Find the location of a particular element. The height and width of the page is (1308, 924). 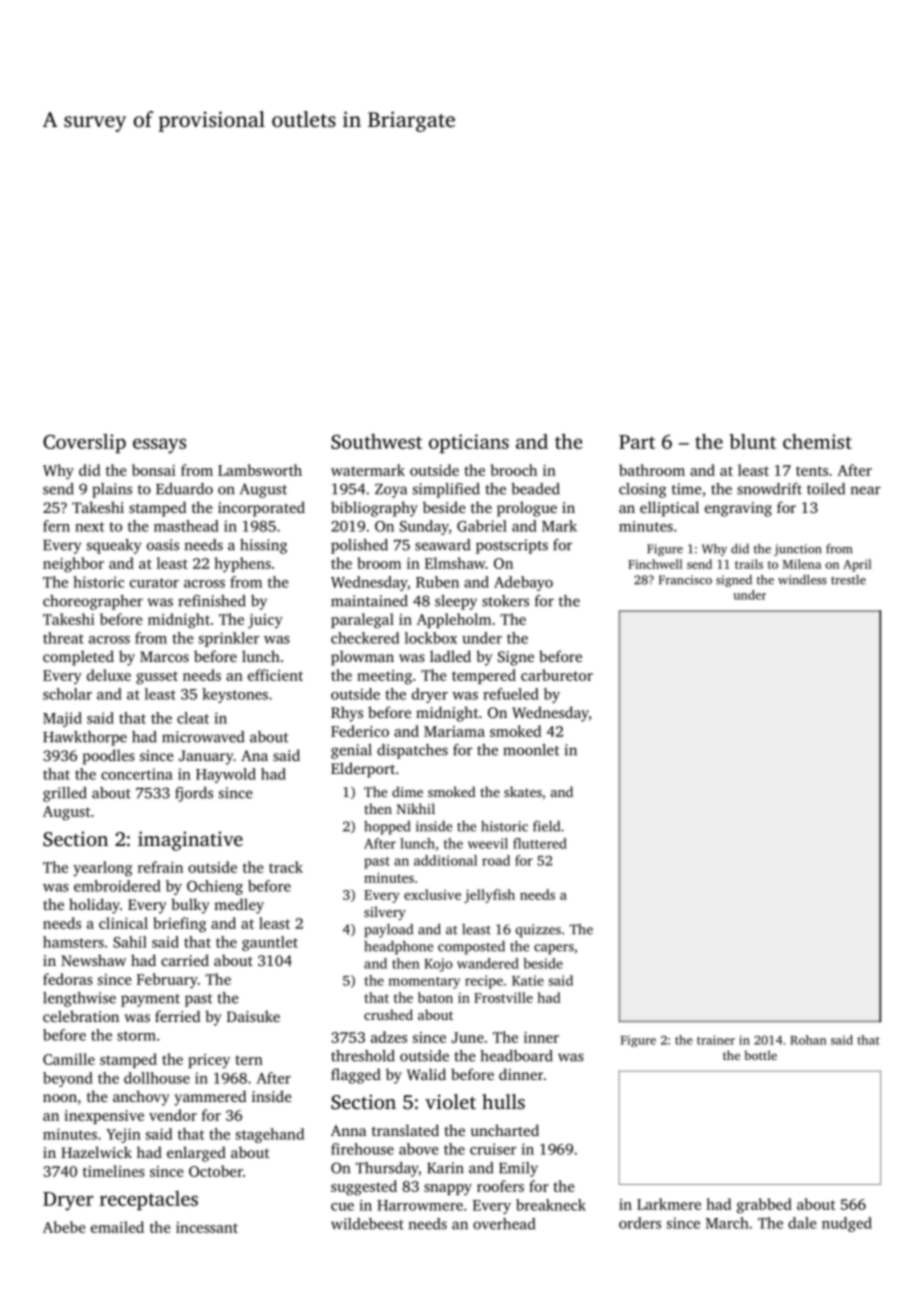

crushed is located at coordinates (388, 1014).
